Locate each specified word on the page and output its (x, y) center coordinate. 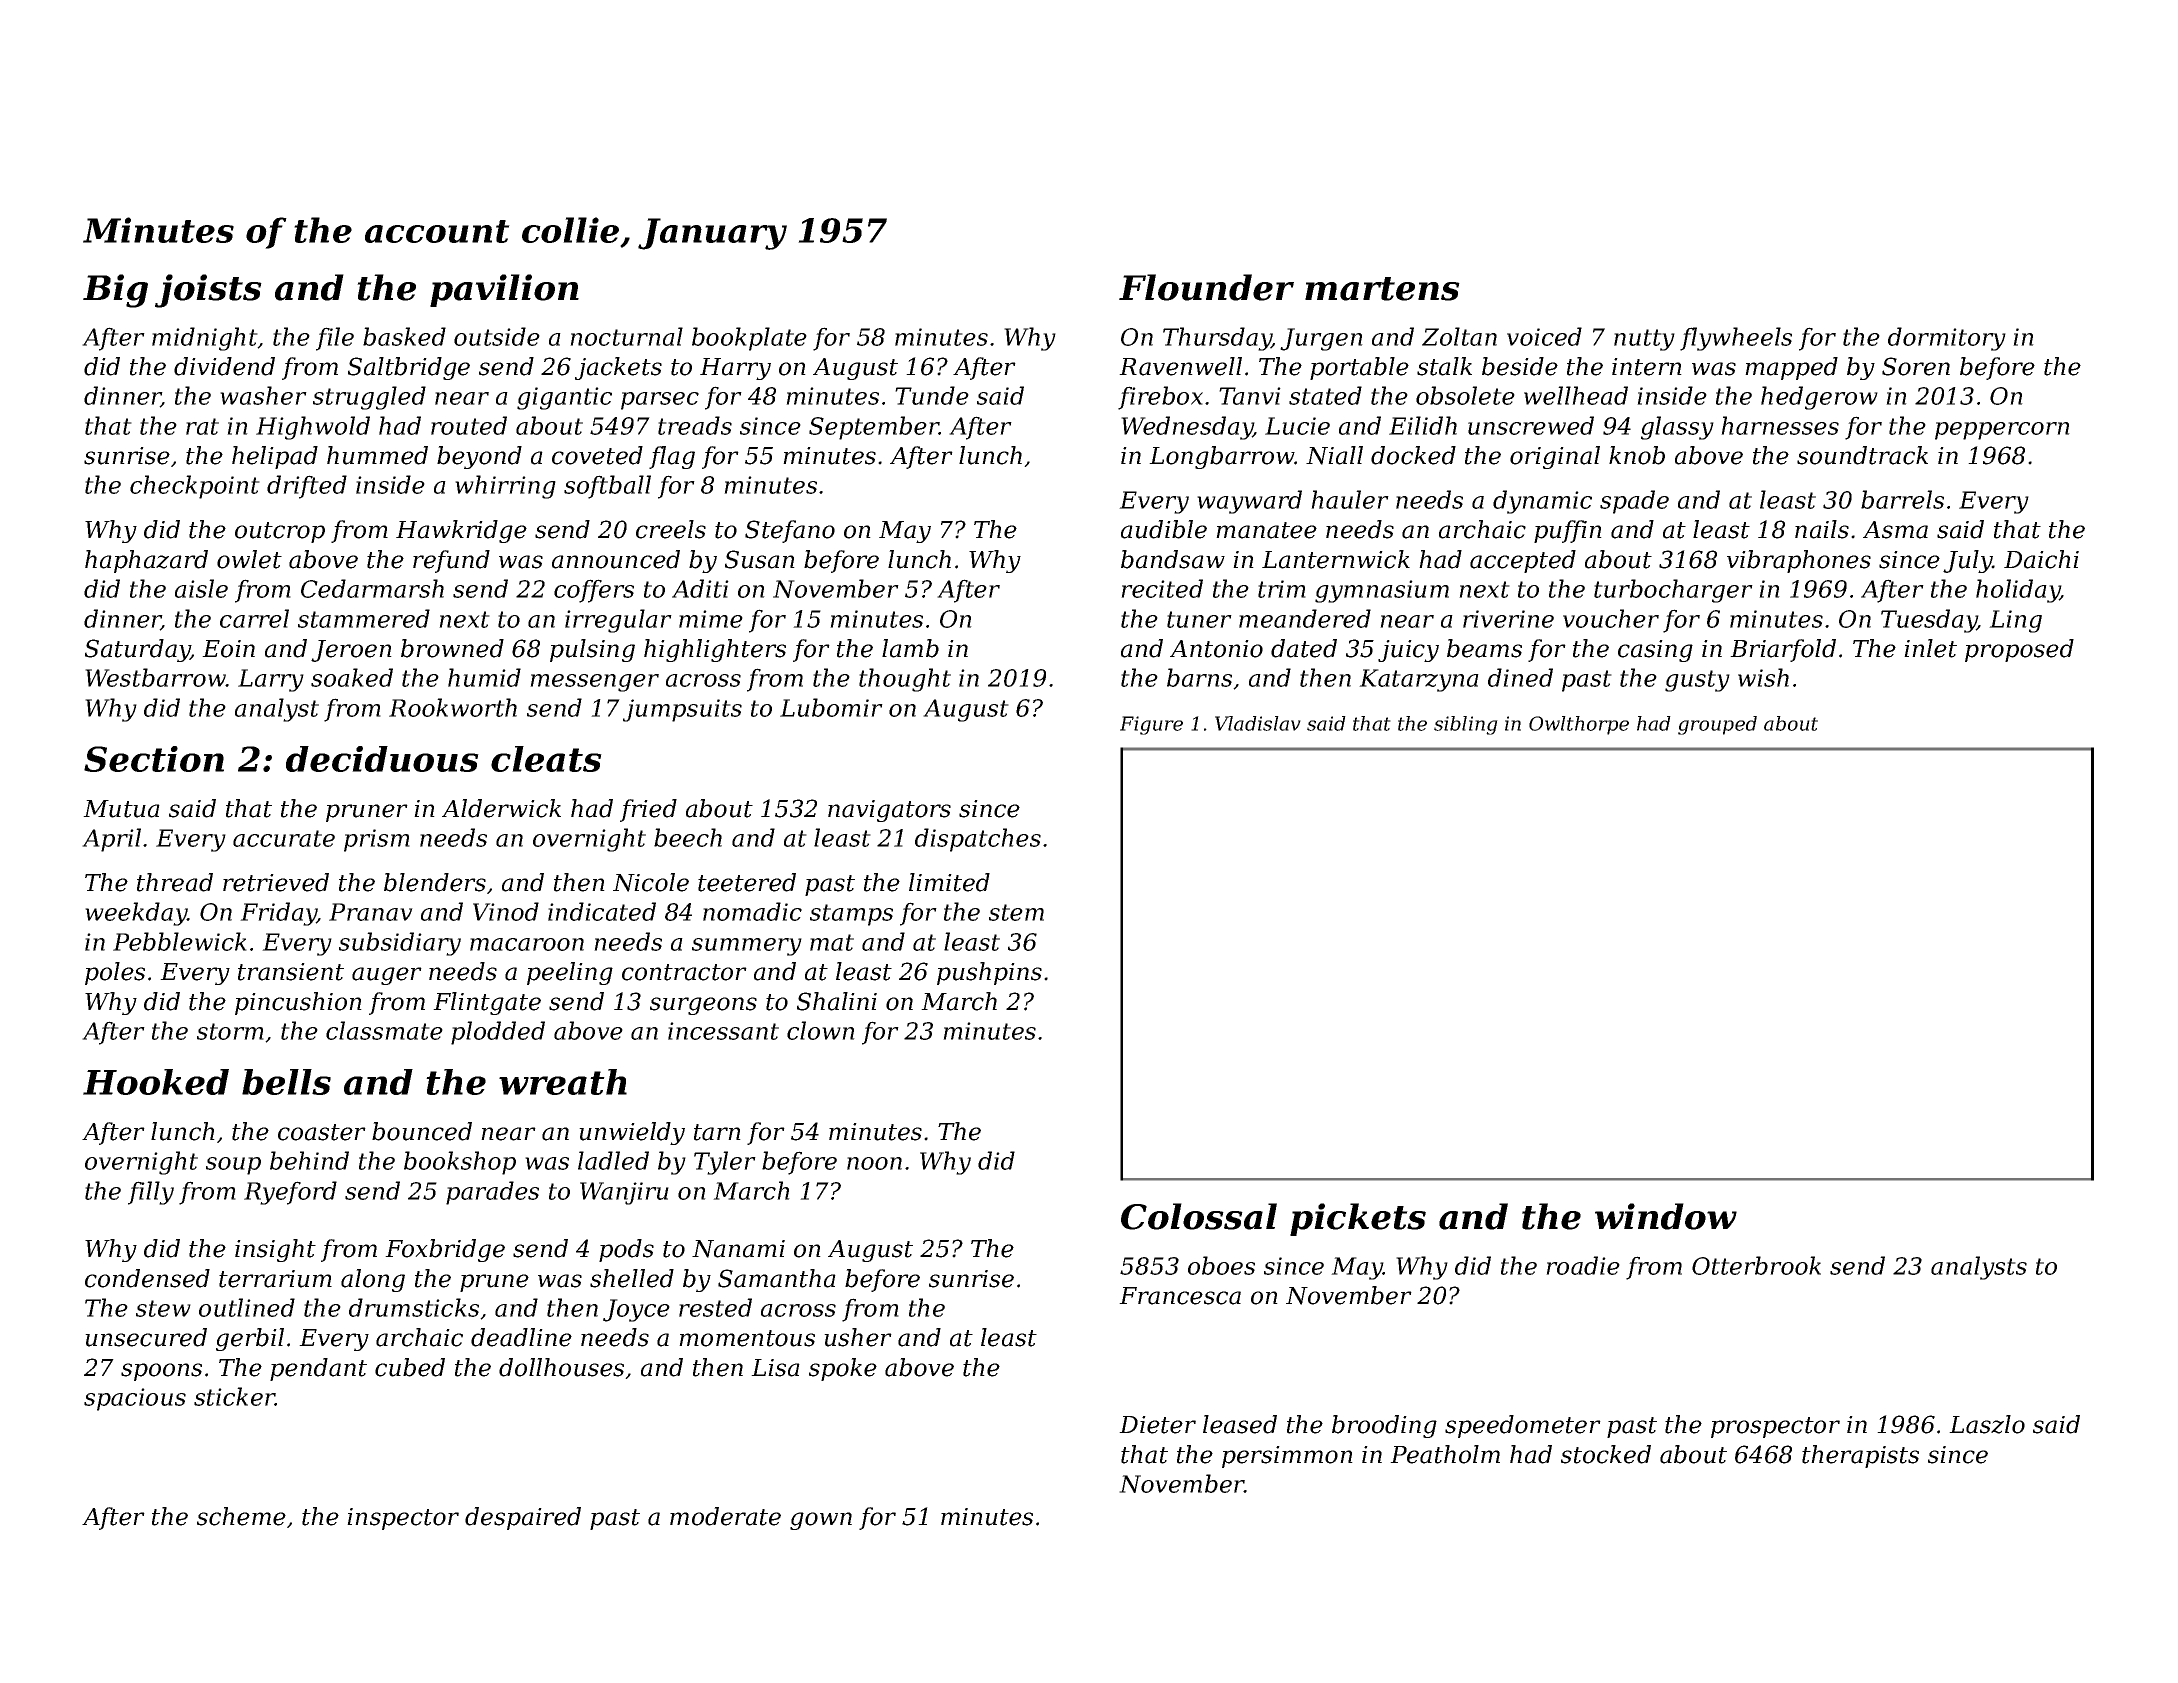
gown (821, 1521)
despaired (523, 1518)
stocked (1606, 1454)
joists (208, 291)
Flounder (1206, 287)
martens (1382, 289)
